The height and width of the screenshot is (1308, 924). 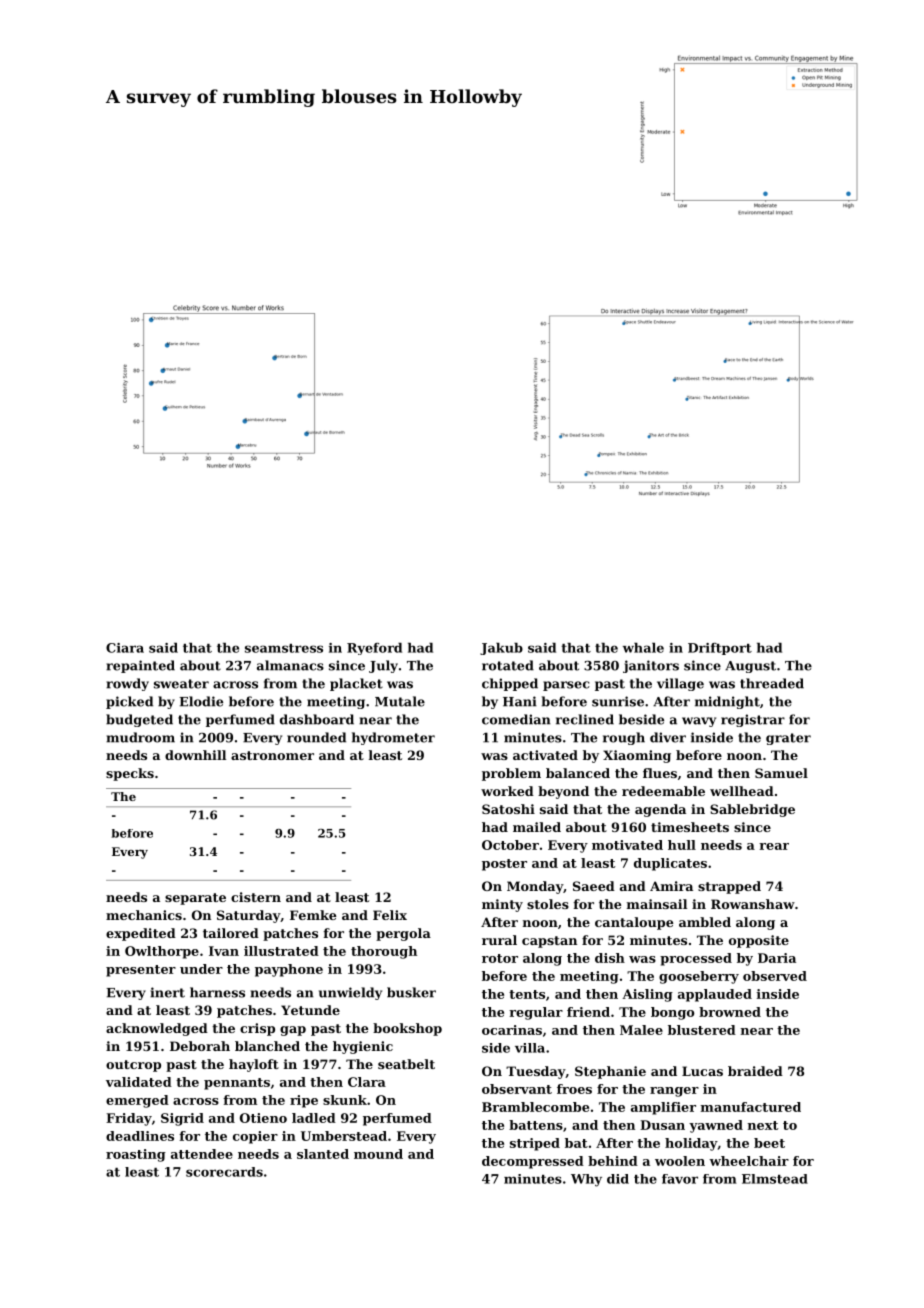 What do you see at coordinates (390, 915) in the screenshot?
I see `Felix` at bounding box center [390, 915].
